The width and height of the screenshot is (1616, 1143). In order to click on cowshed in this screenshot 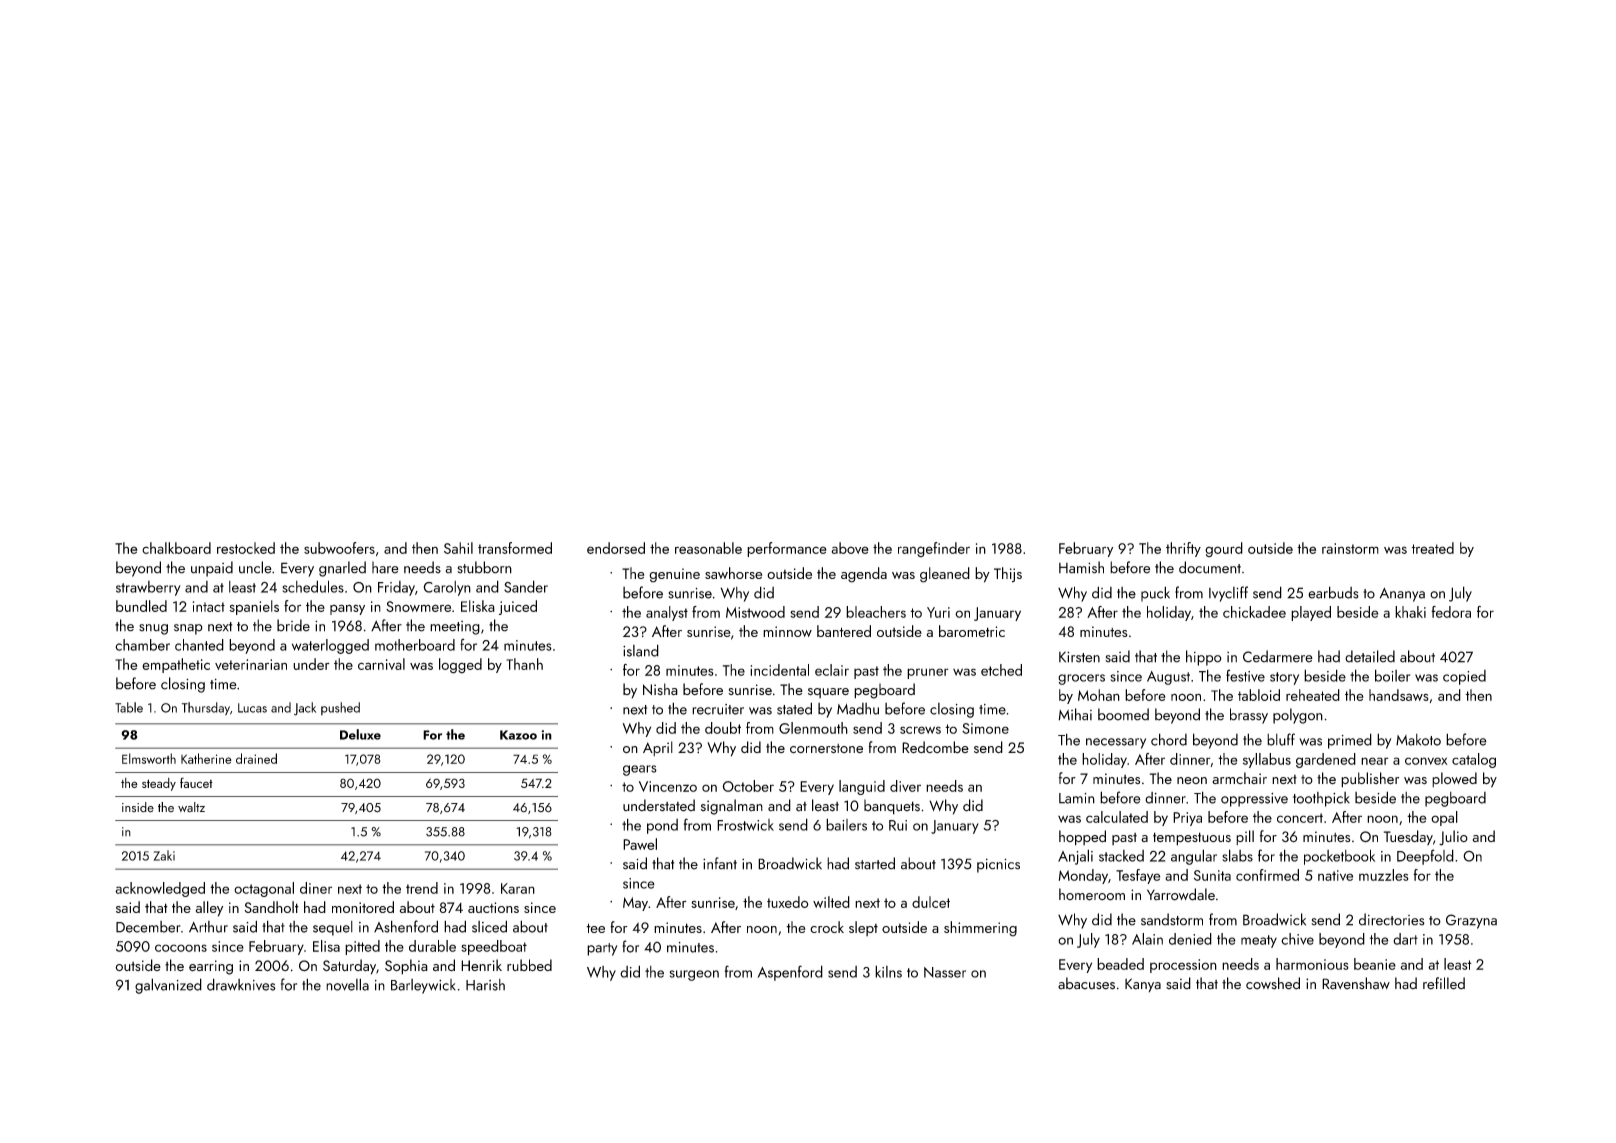, I will do `click(1273, 983)`.
